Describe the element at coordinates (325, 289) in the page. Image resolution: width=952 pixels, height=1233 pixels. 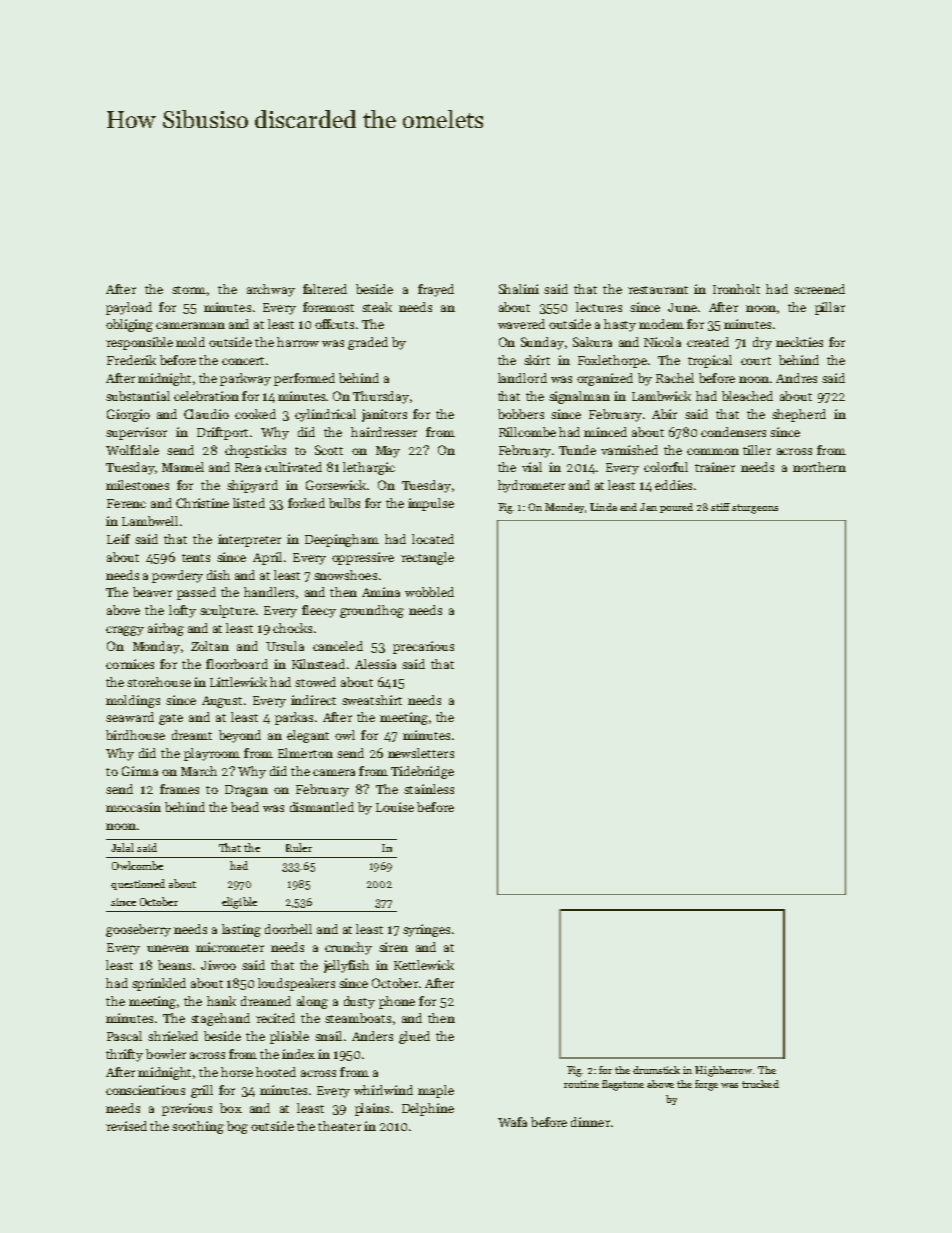
I see `faltered` at that location.
